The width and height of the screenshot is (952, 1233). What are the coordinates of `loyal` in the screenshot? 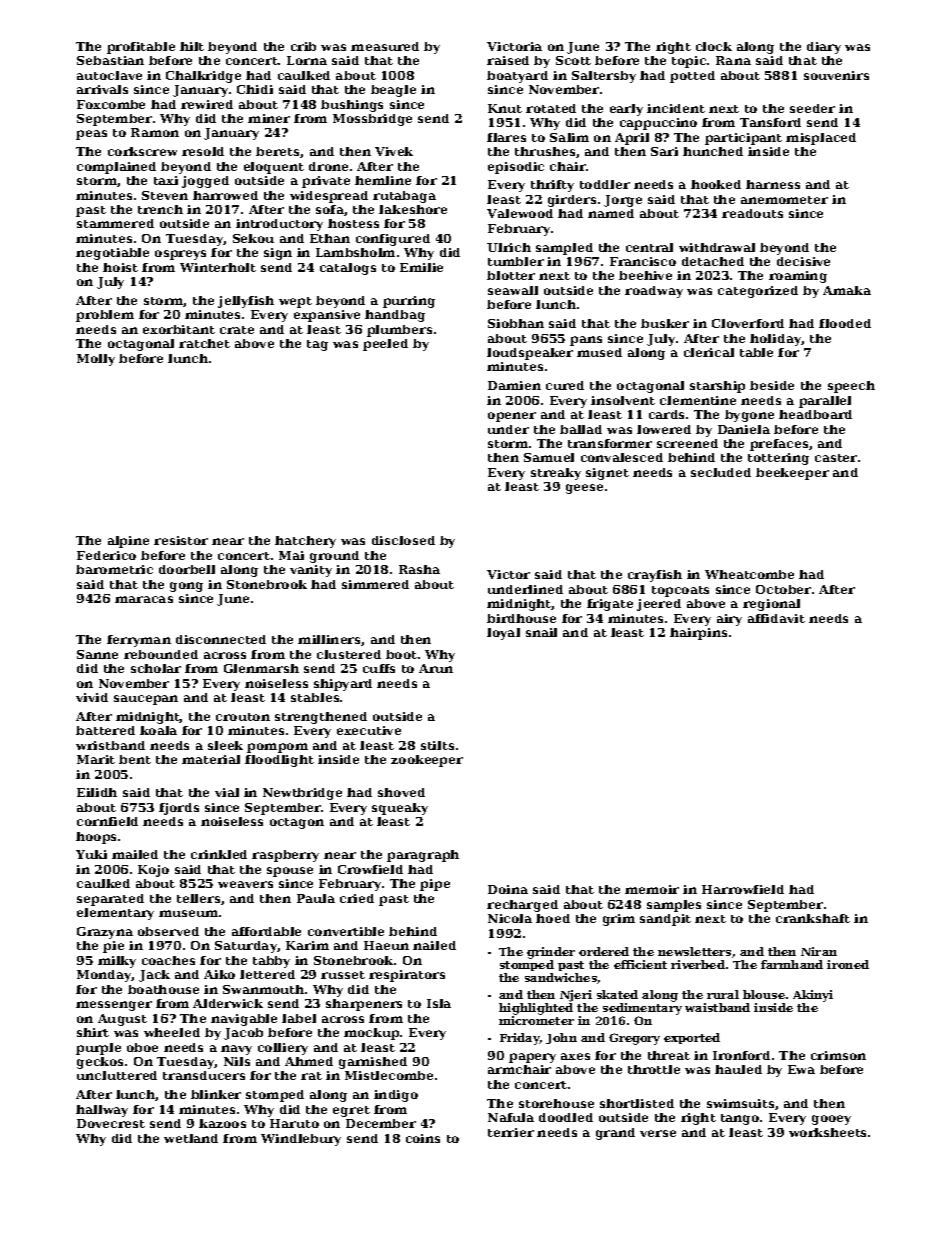 It's located at (503, 634).
